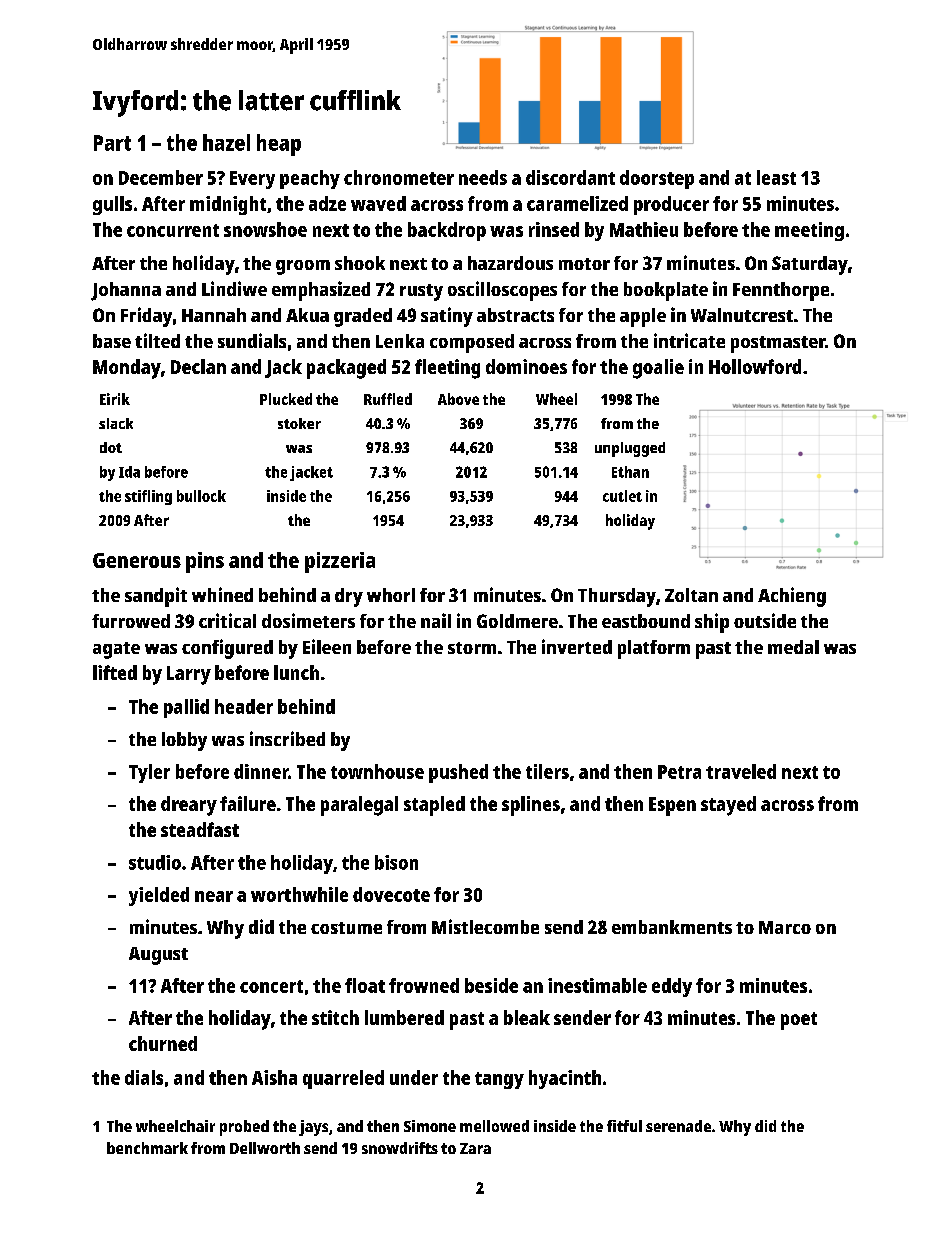  I want to click on Ruffled, so click(388, 399).
